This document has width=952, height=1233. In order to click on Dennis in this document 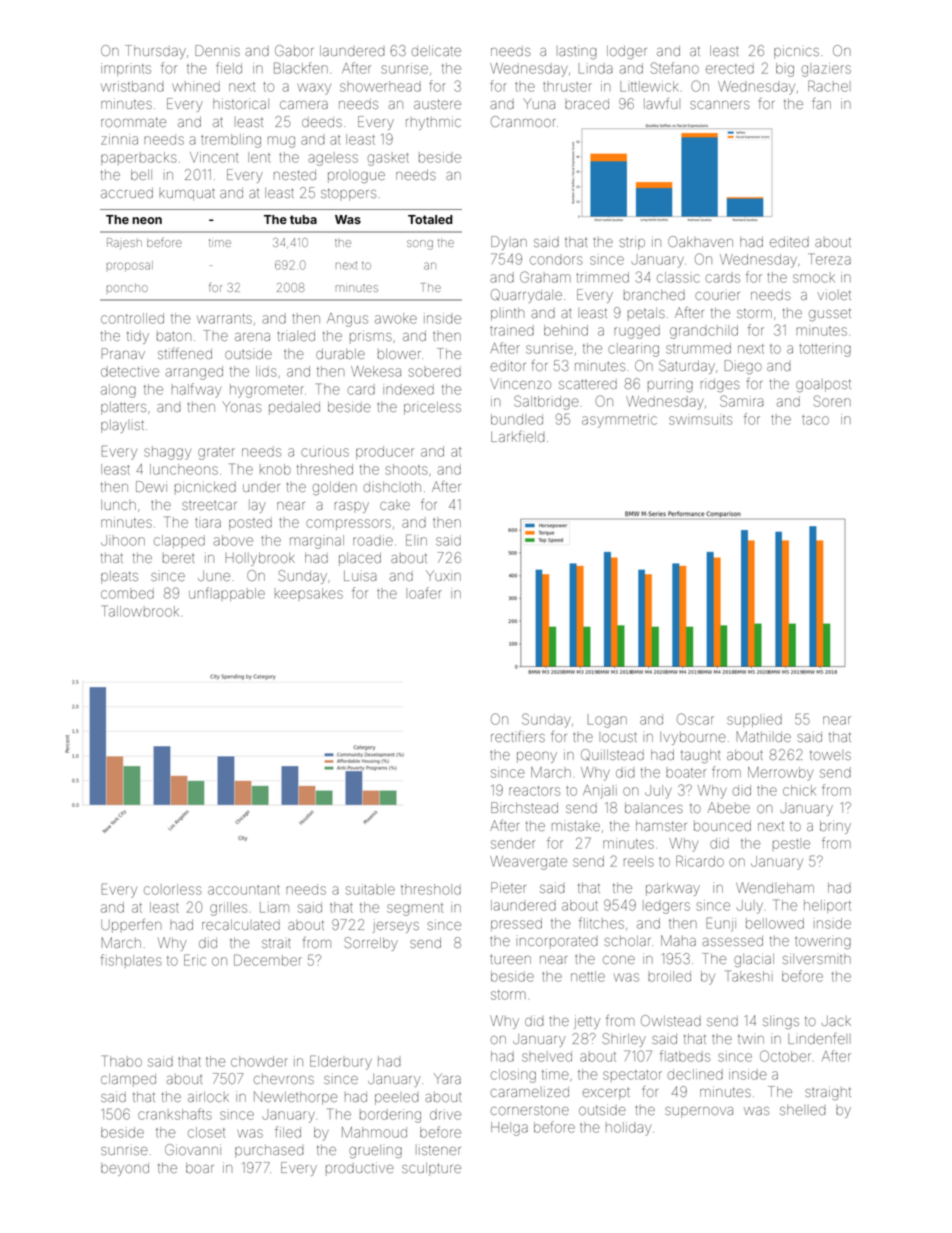, I will do `click(217, 50)`.
